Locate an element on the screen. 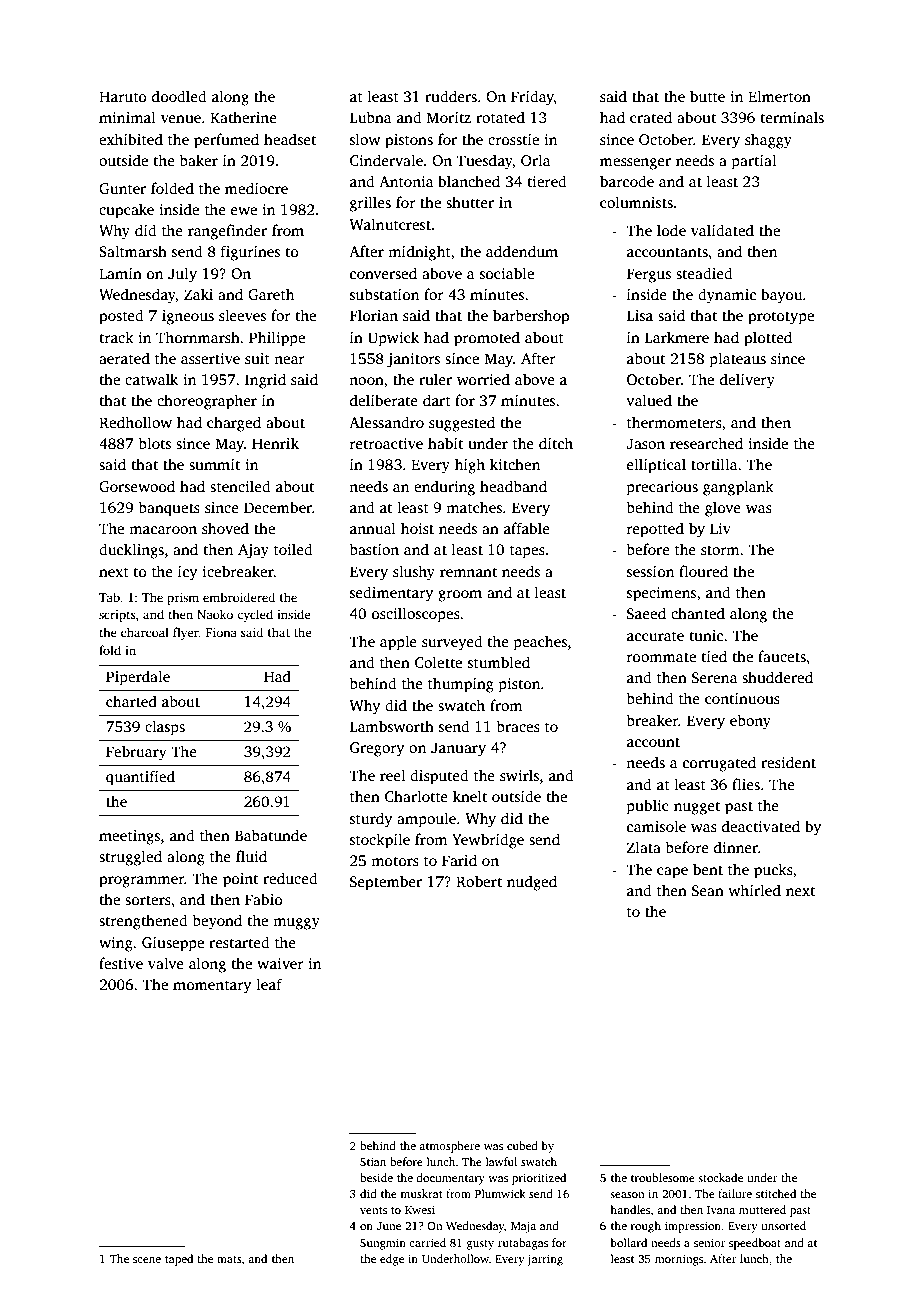 This screenshot has width=924, height=1308. oscilloscopes is located at coordinates (416, 615).
